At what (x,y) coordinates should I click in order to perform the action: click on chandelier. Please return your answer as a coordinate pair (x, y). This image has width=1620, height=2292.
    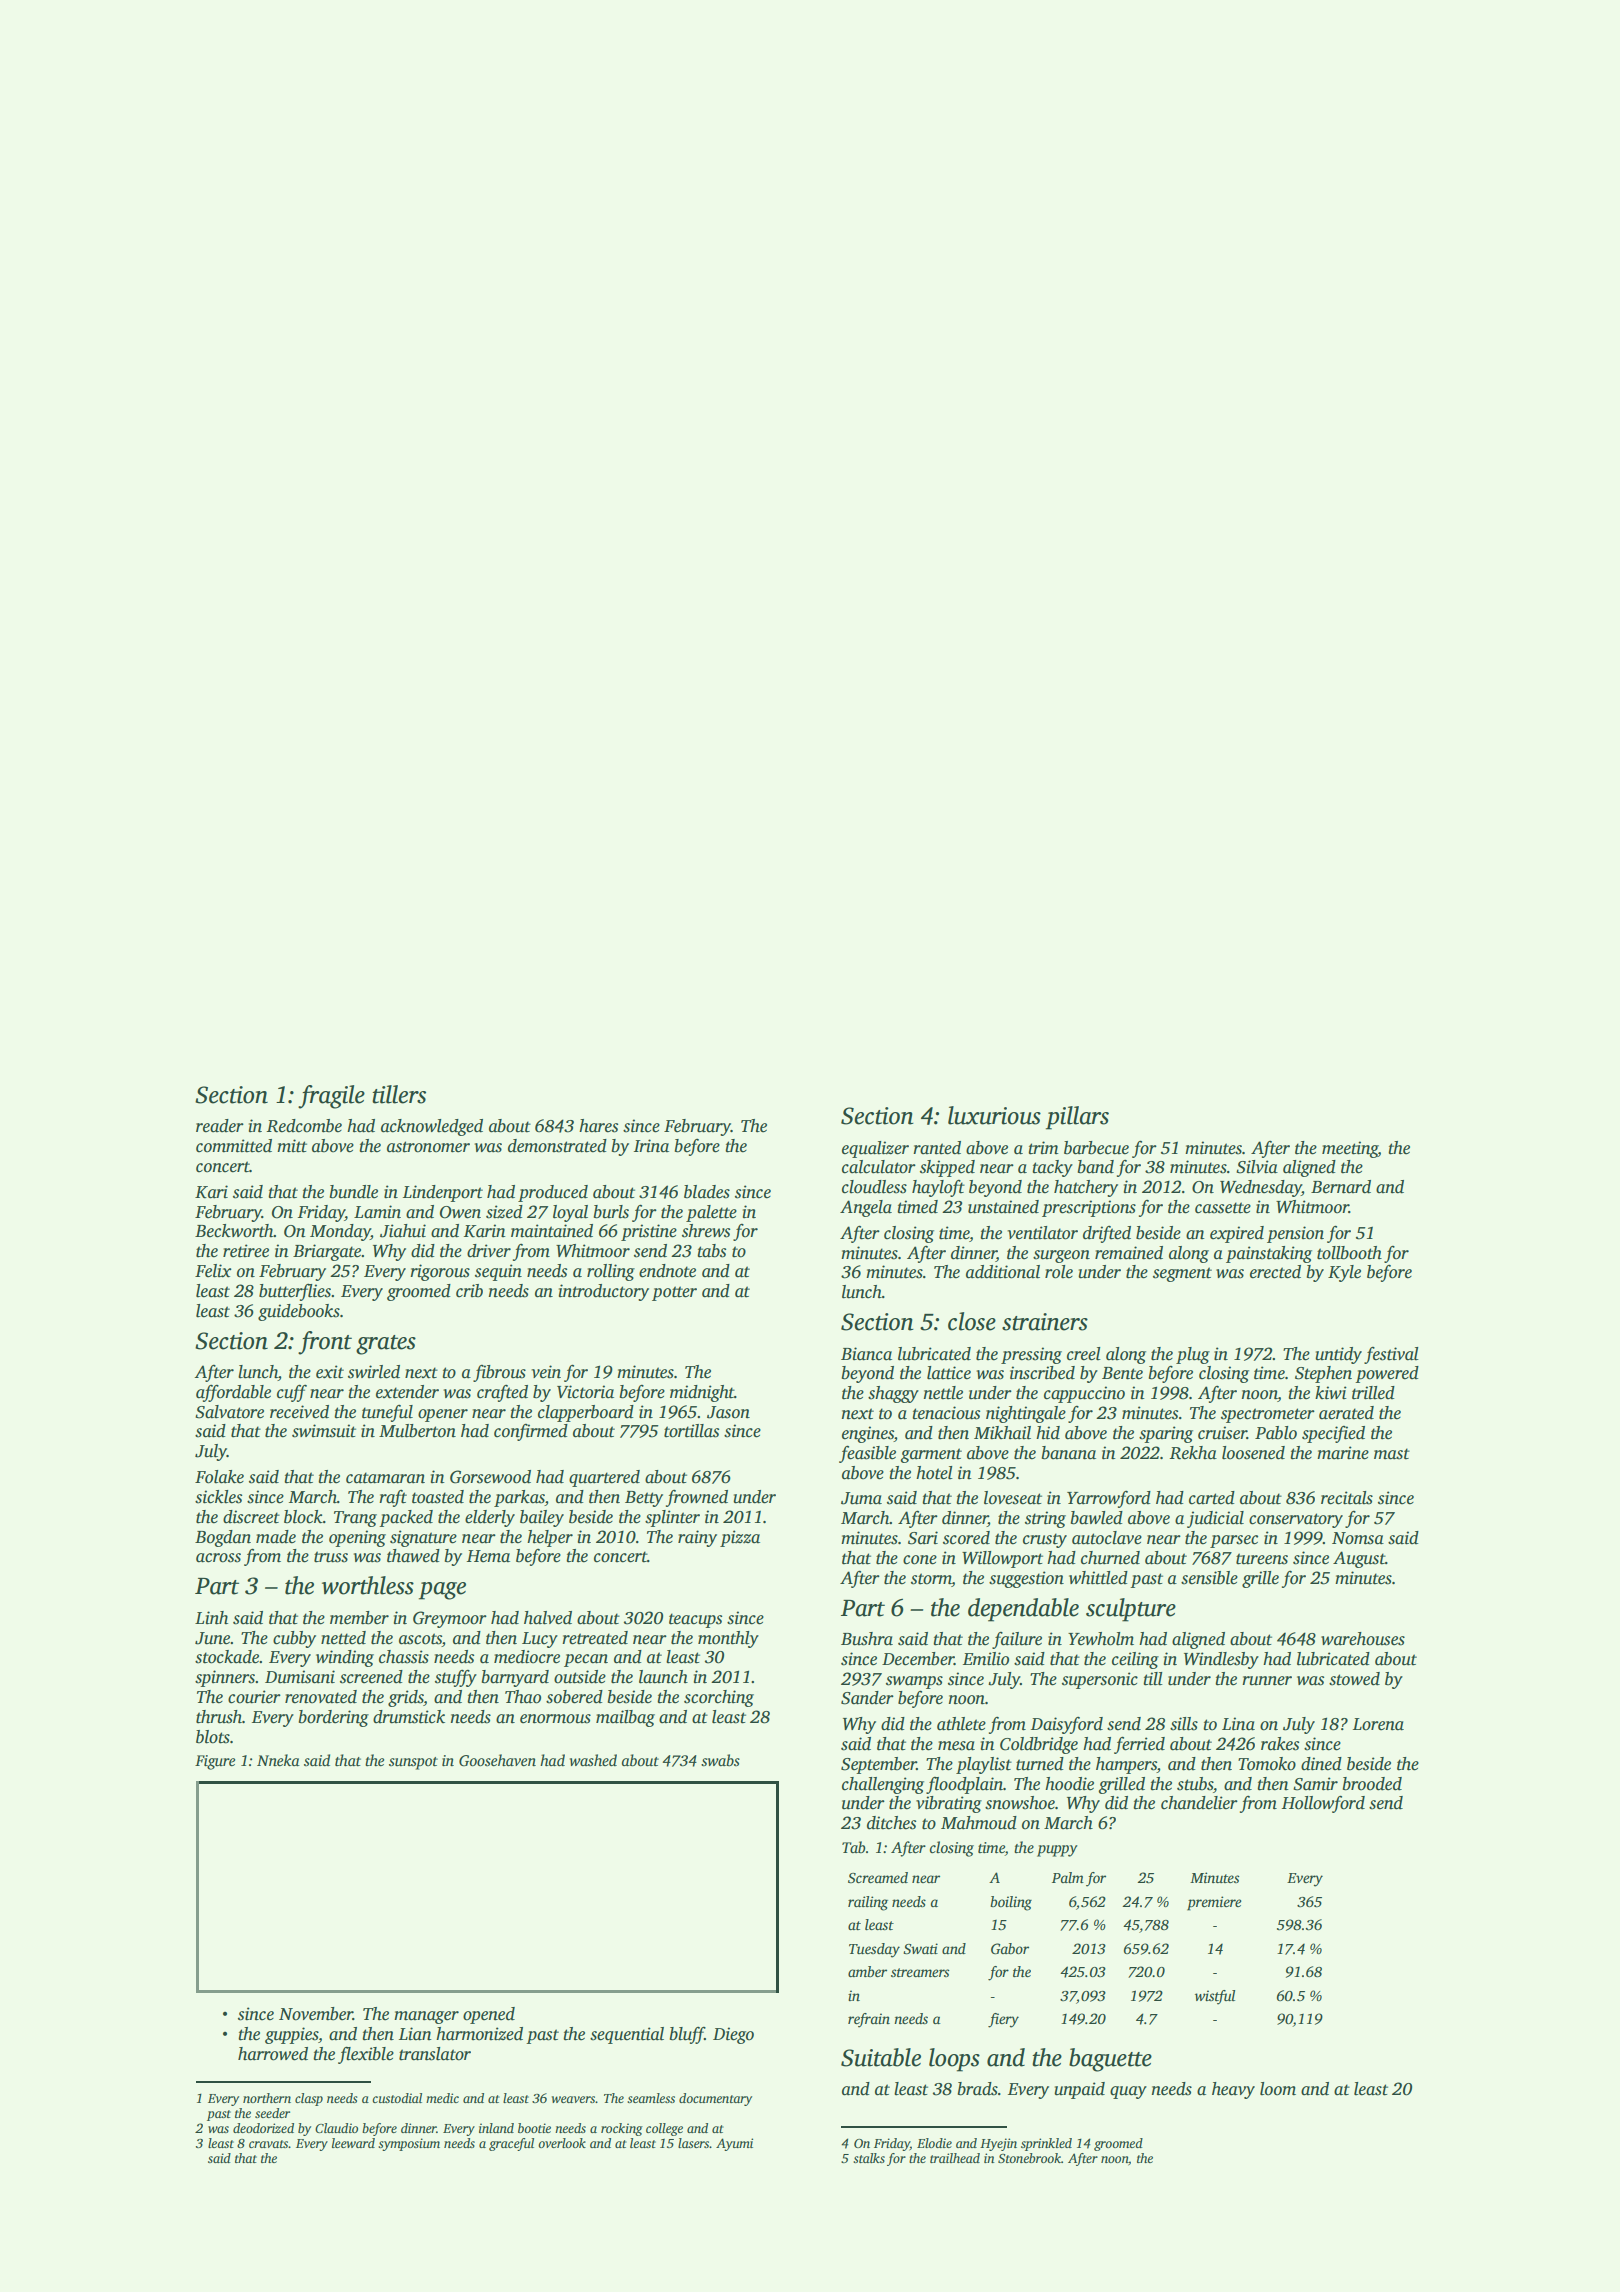
    Looking at the image, I should click on (1199, 1803).
